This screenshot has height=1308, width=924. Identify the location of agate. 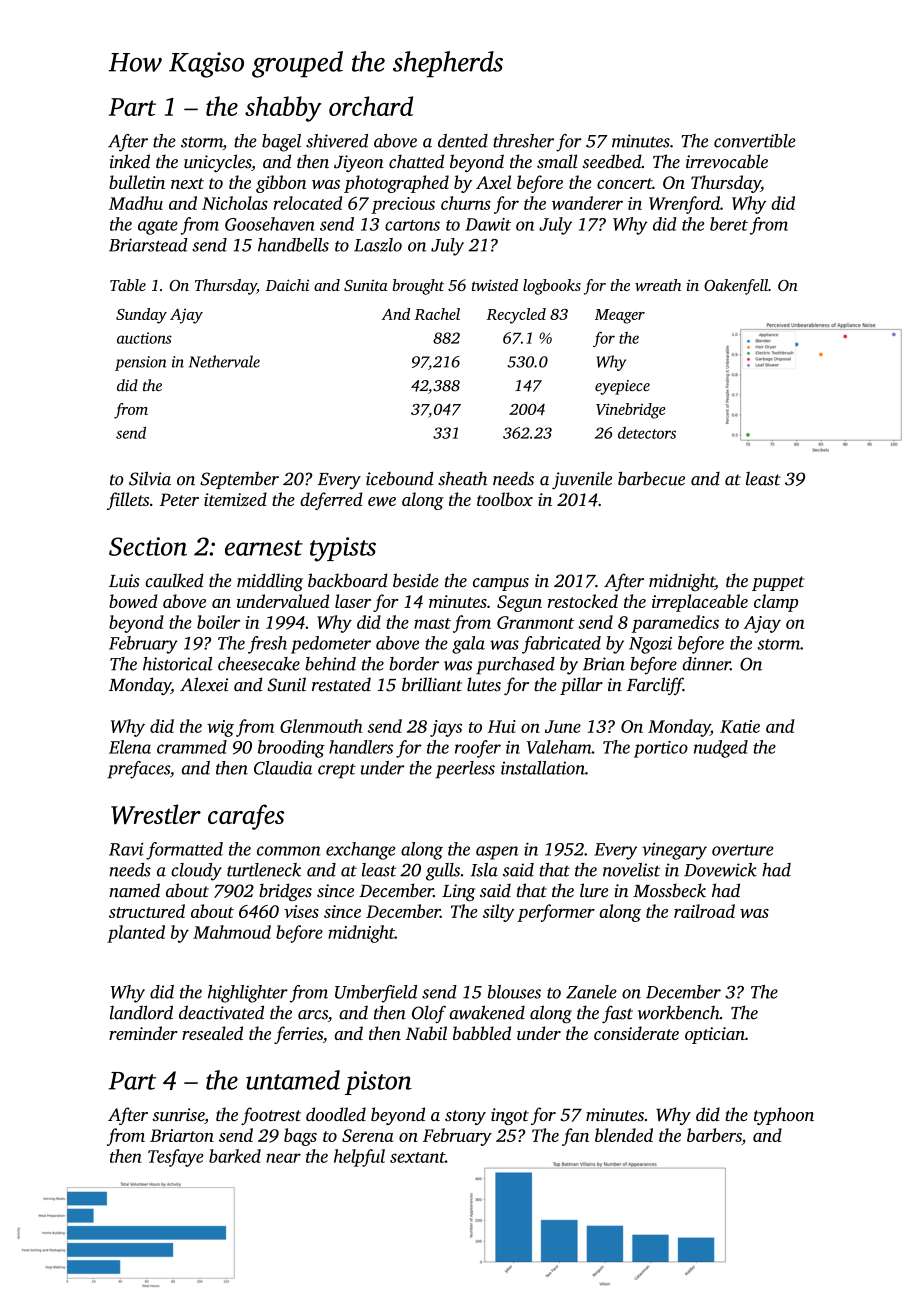
(158, 227).
